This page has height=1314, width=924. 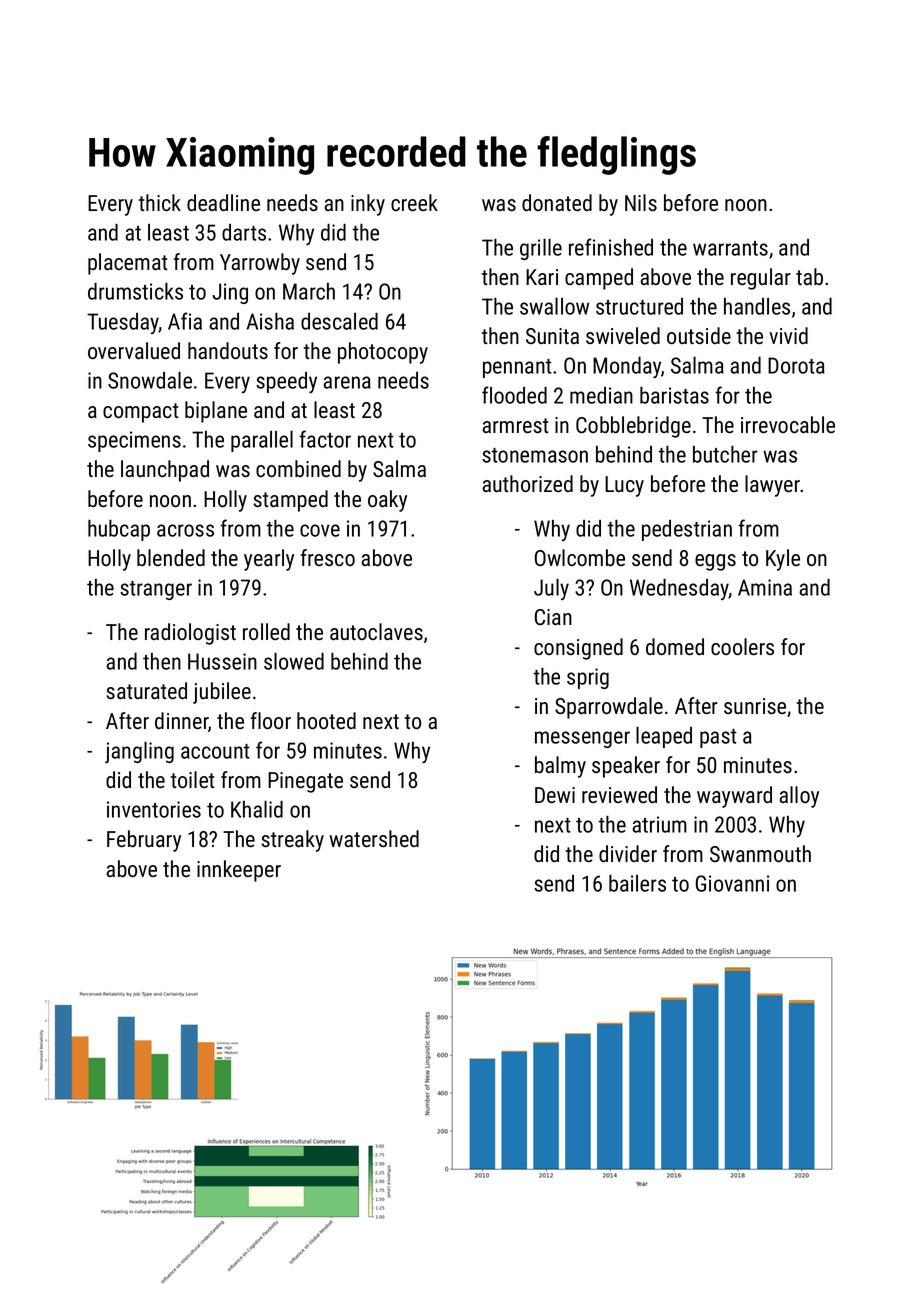 I want to click on watershed, so click(x=374, y=838).
